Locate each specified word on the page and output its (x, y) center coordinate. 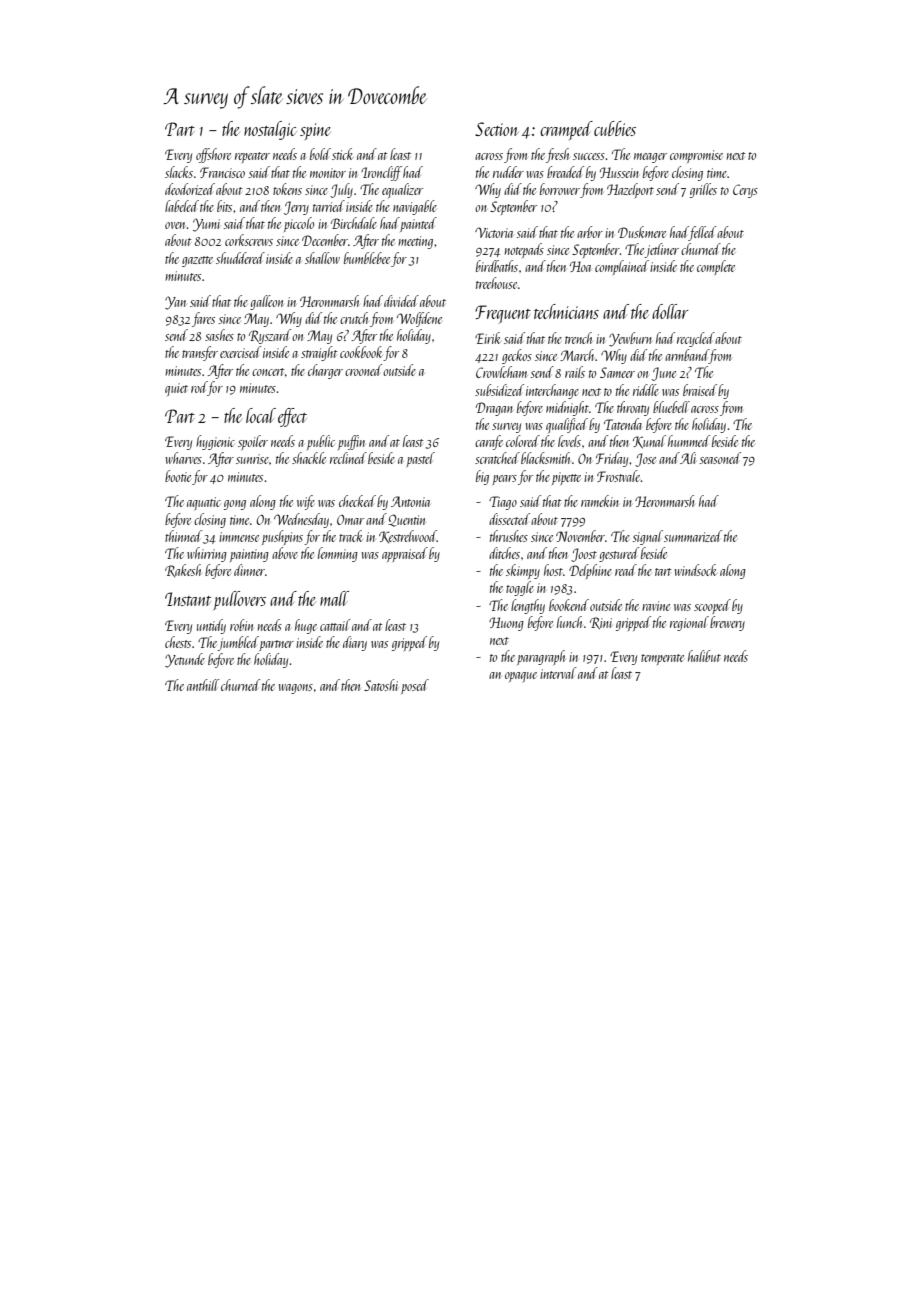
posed (415, 686)
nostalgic (270, 130)
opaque (521, 677)
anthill (203, 685)
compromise (696, 156)
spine (315, 131)
